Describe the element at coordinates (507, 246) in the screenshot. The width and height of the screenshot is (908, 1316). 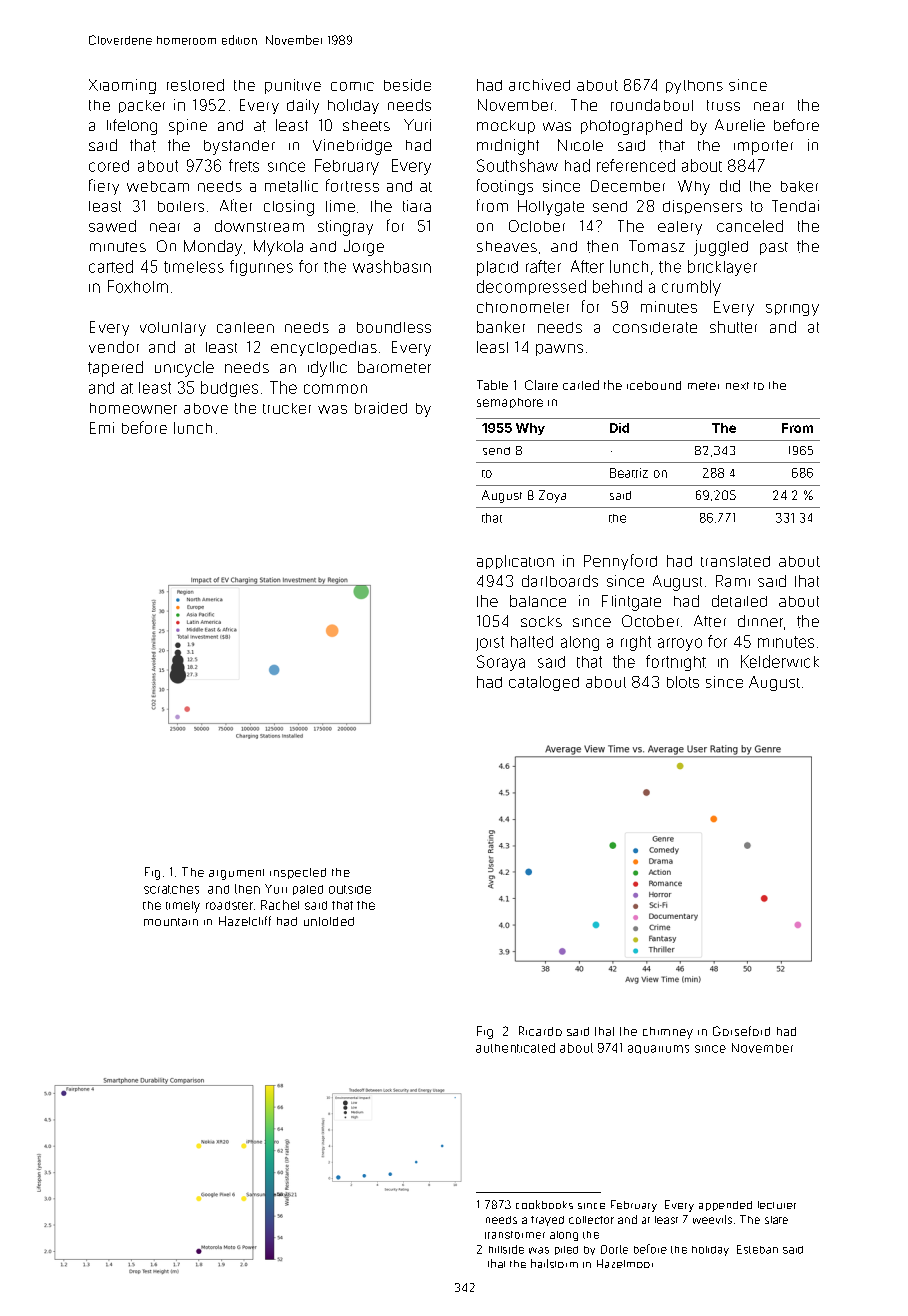
I see `sheaves` at that location.
